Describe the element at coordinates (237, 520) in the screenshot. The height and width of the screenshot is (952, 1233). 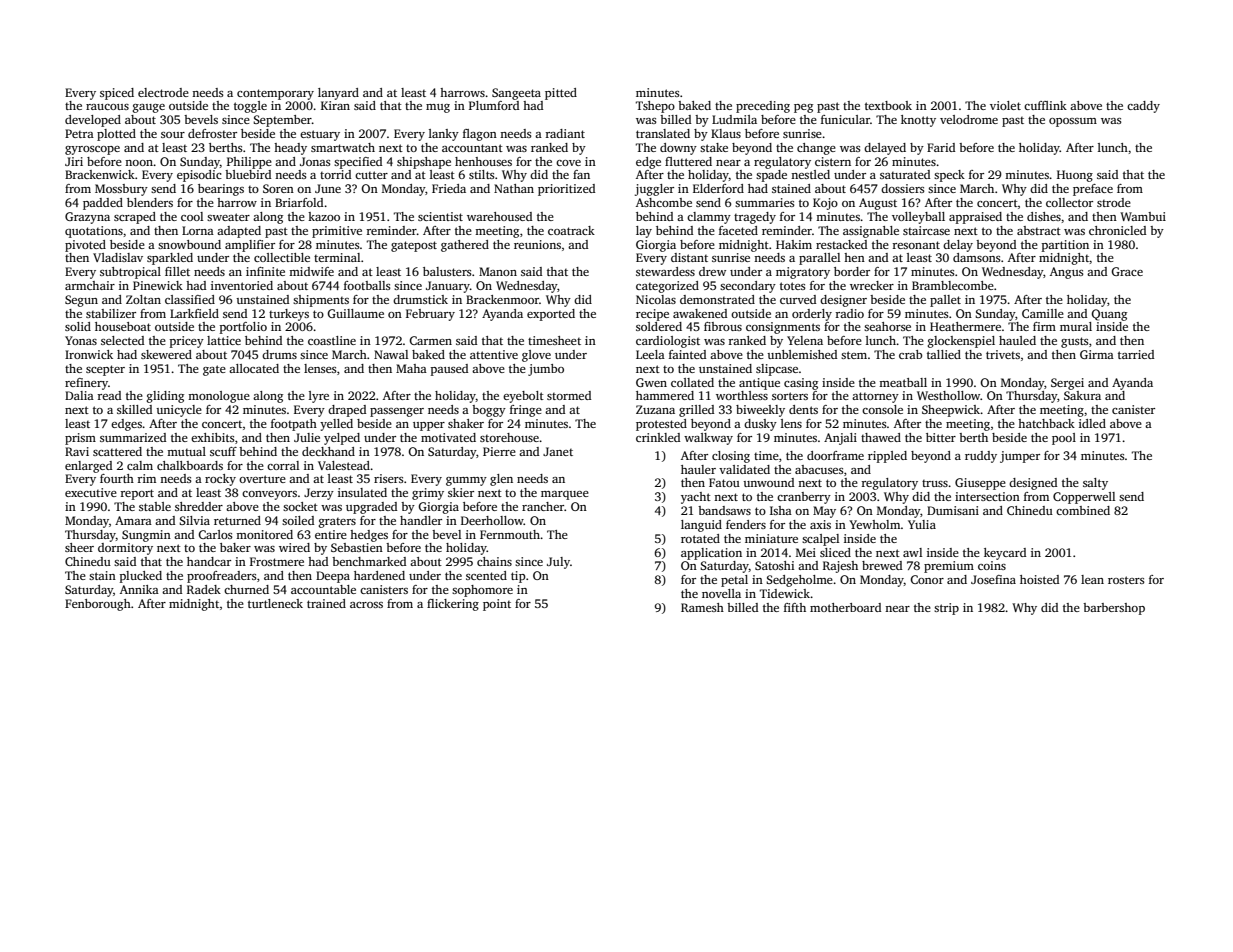
I see `returned` at that location.
